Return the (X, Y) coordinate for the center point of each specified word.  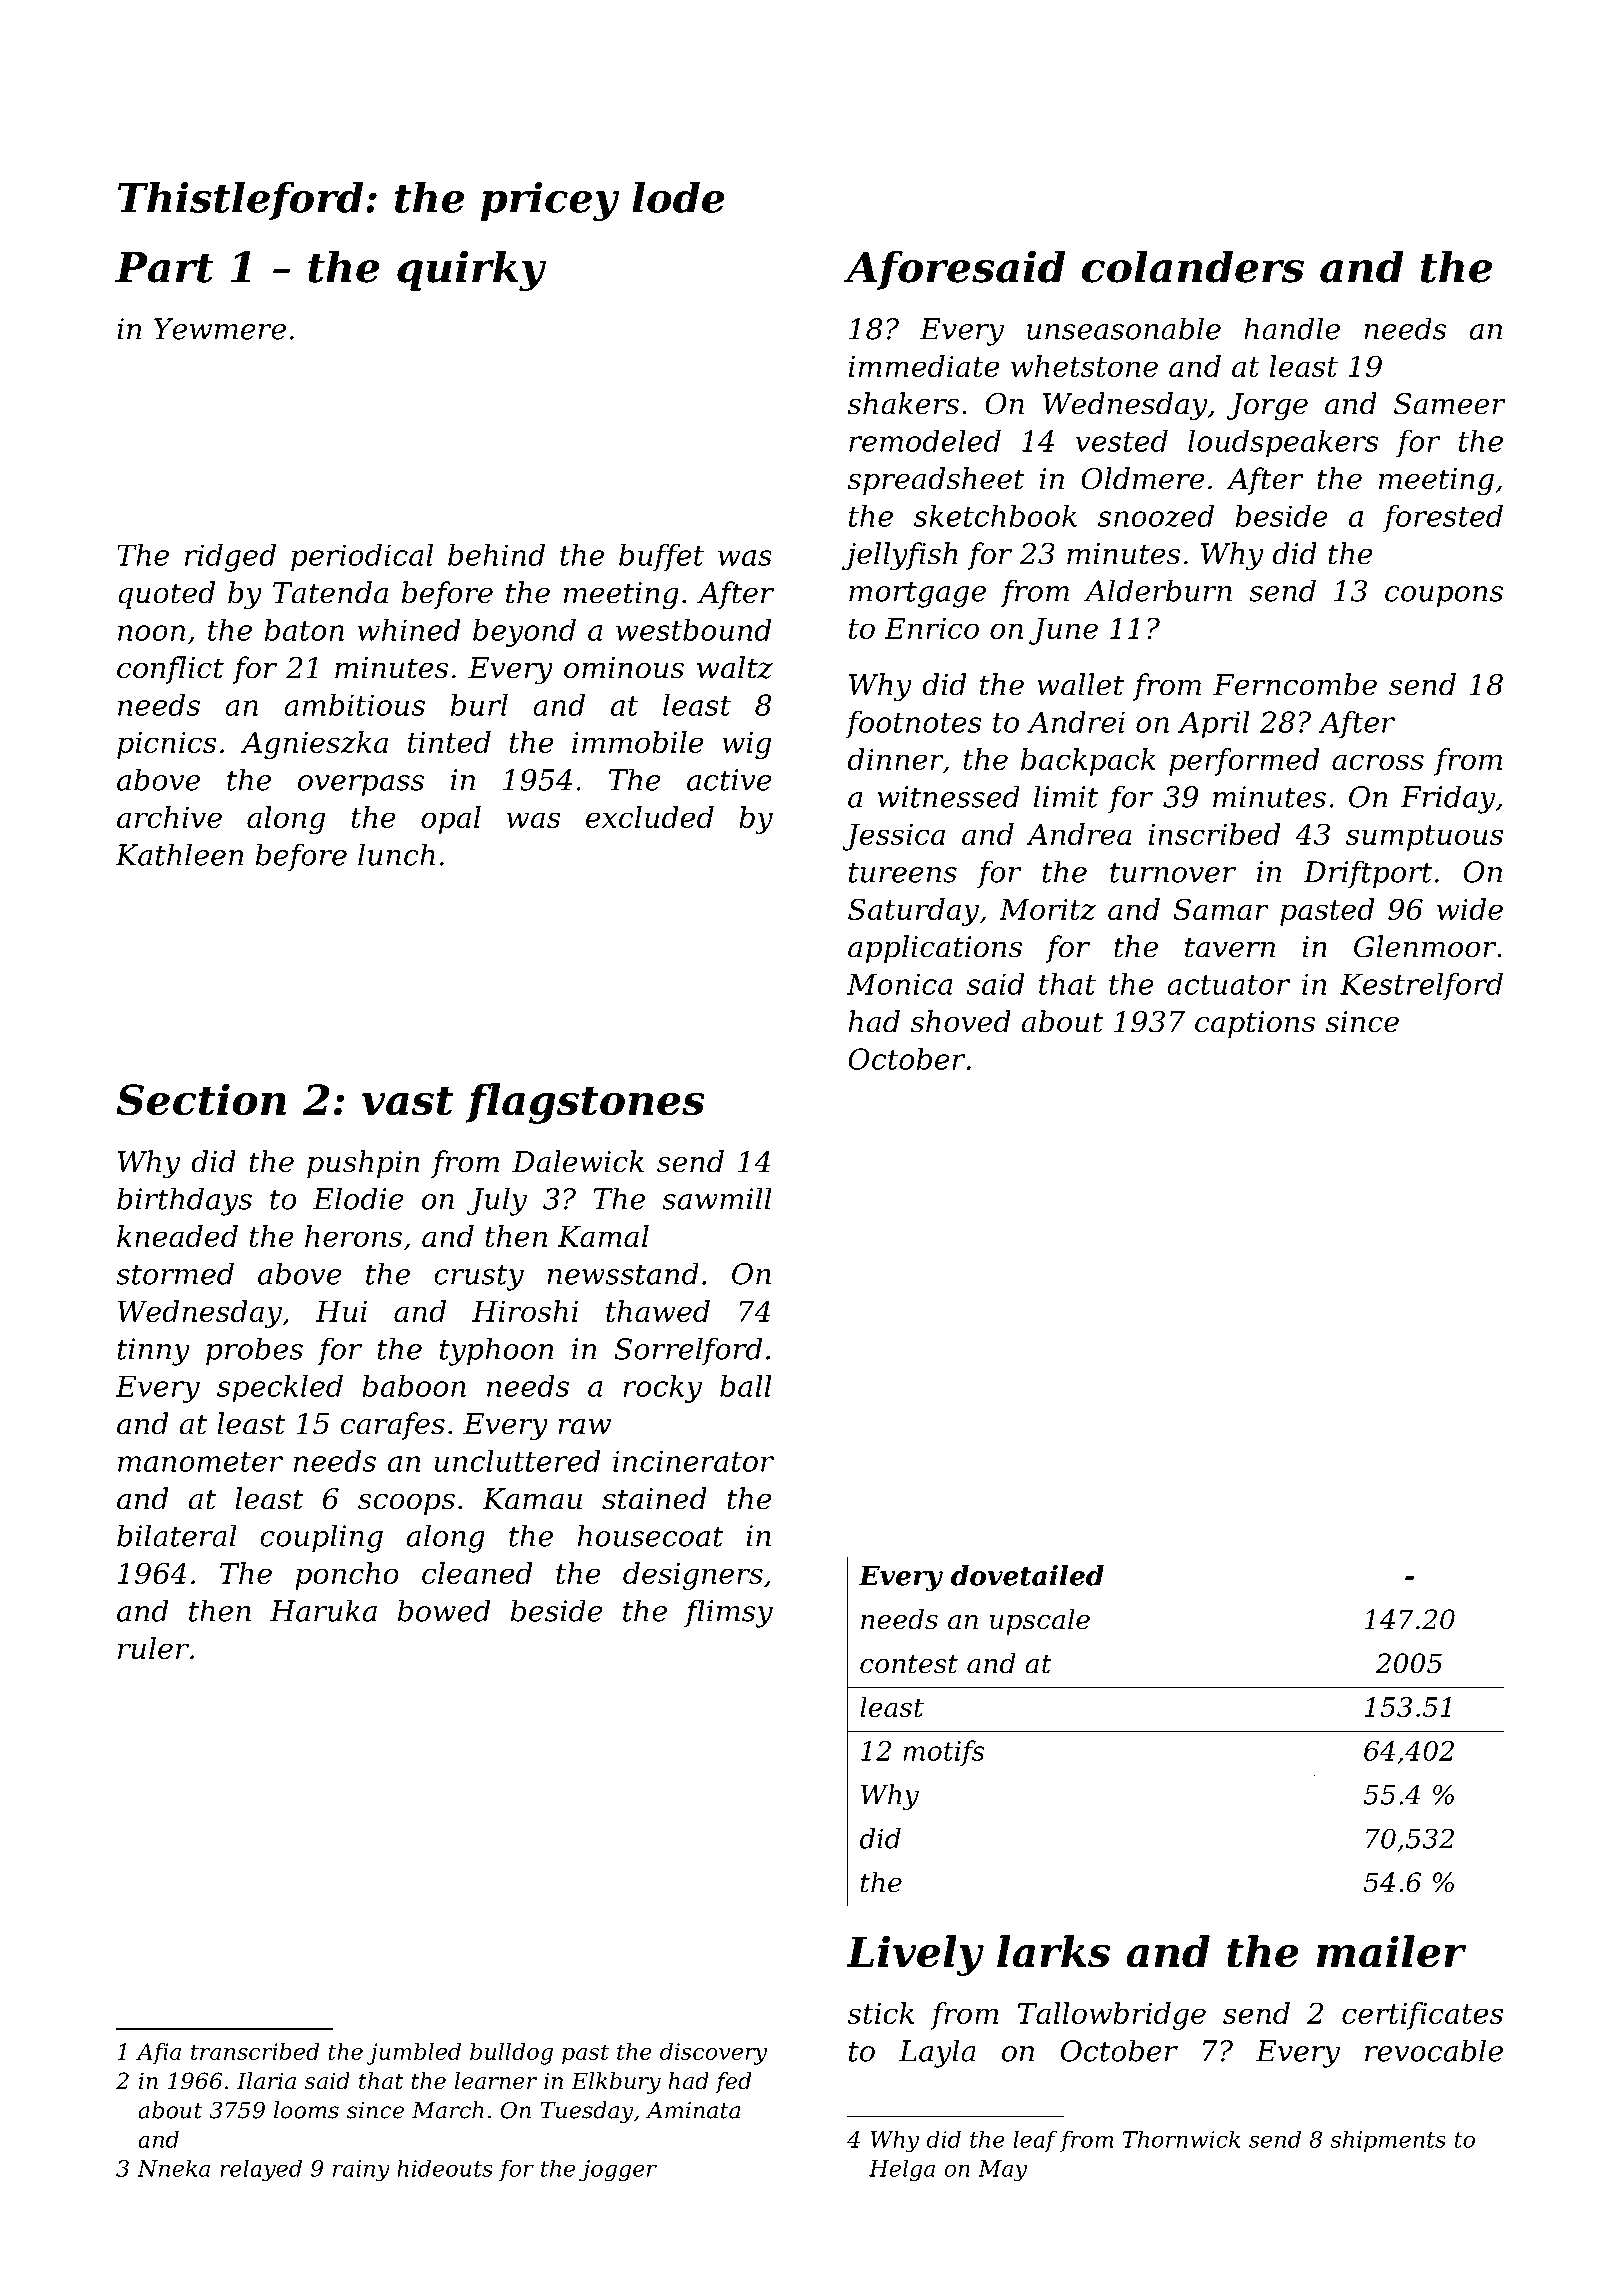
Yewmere (220, 329)
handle (1292, 328)
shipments (1388, 2141)
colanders (1193, 266)
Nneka (173, 2168)
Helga (902, 2171)
